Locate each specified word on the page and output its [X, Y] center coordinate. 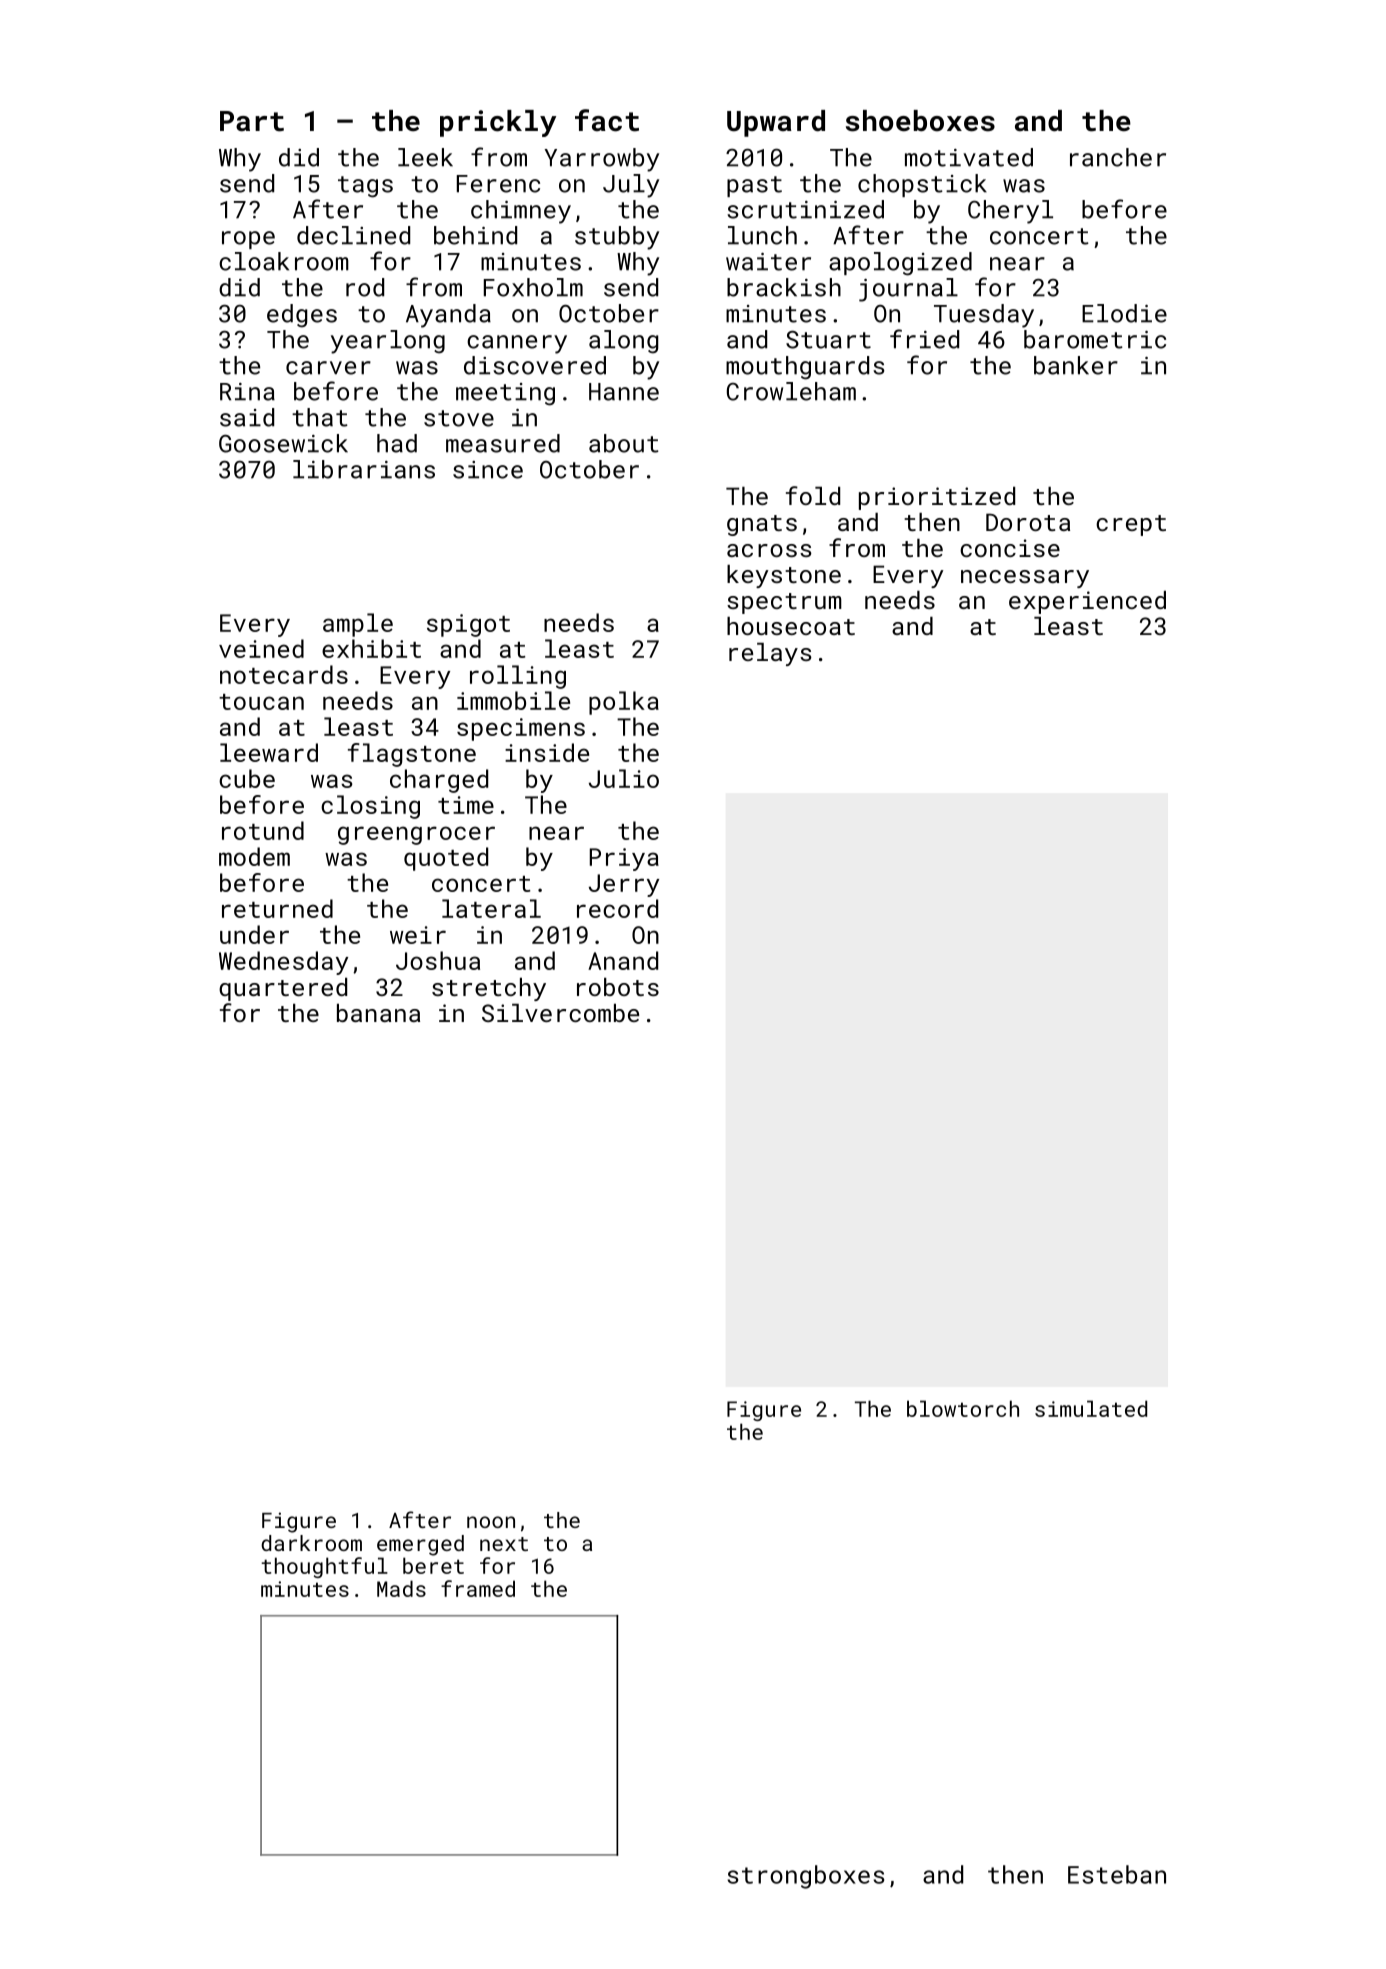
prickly [498, 123]
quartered [283, 989]
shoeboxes [920, 121]
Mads [401, 1588]
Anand [623, 960]
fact [607, 120]
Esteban [1117, 1874]
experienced [1087, 602]
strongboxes [805, 1877]
